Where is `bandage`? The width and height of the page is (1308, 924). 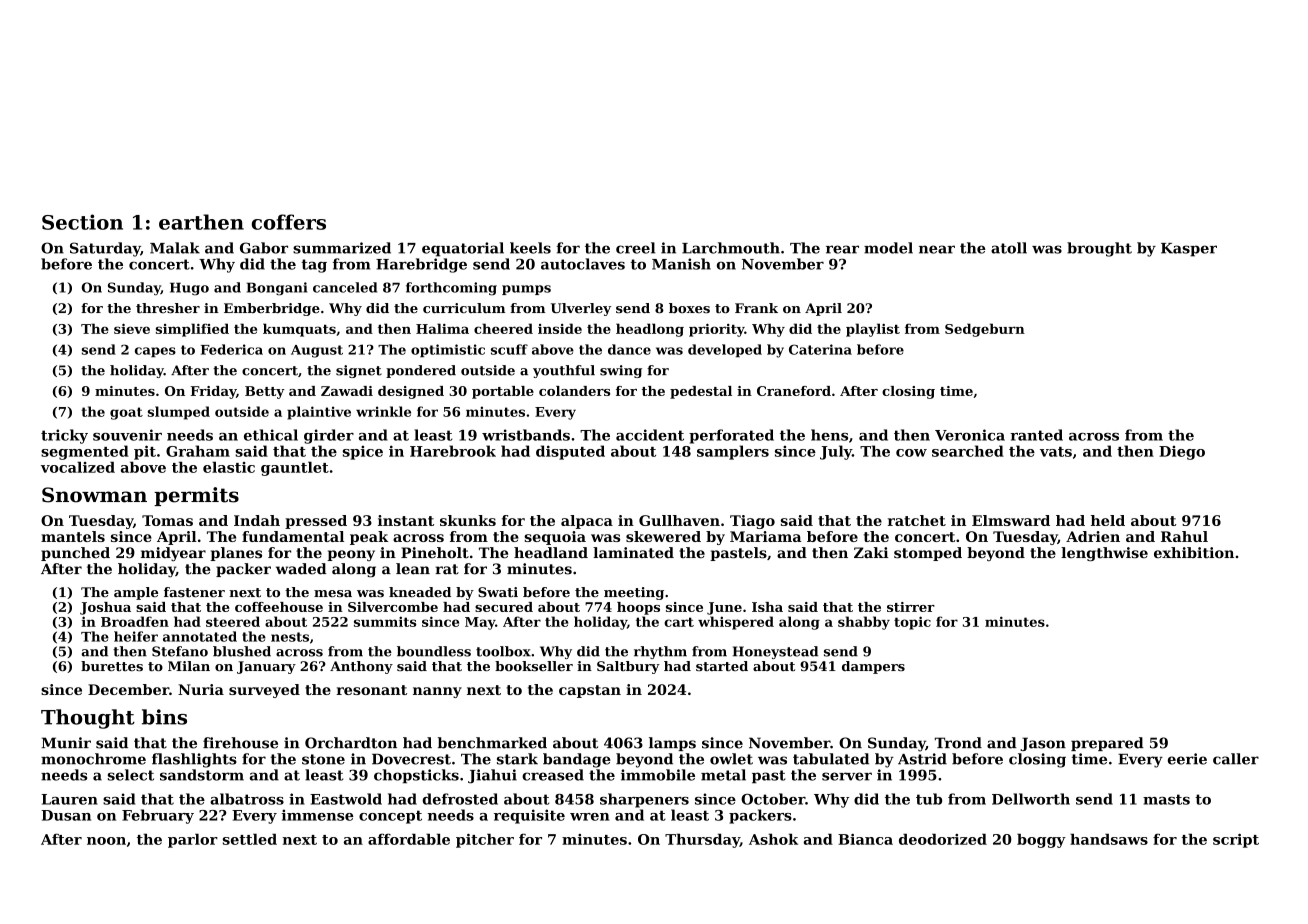 bandage is located at coordinates (577, 760).
